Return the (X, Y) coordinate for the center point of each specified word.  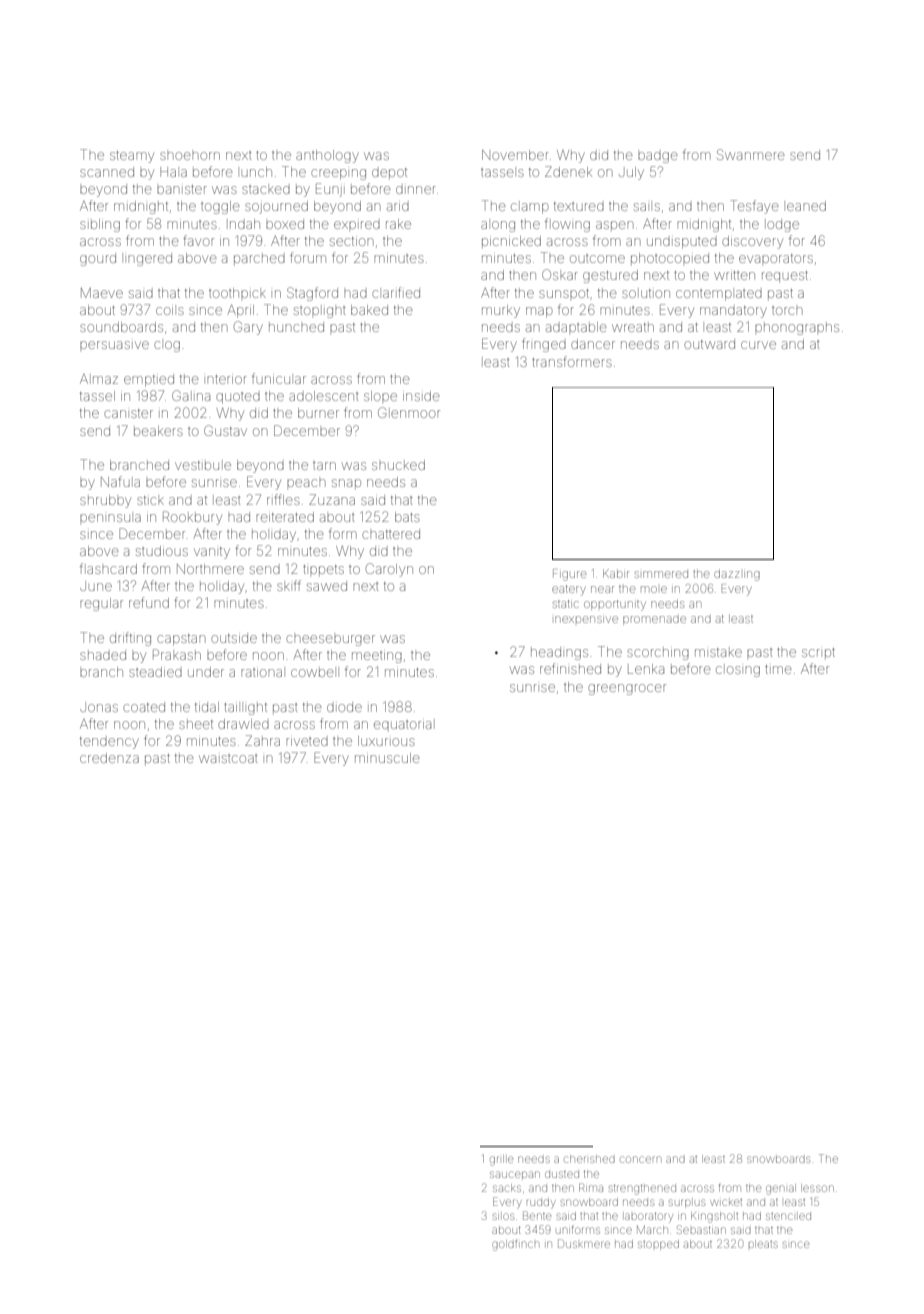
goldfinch (515, 1245)
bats (407, 517)
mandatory (733, 312)
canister (128, 413)
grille (501, 1160)
